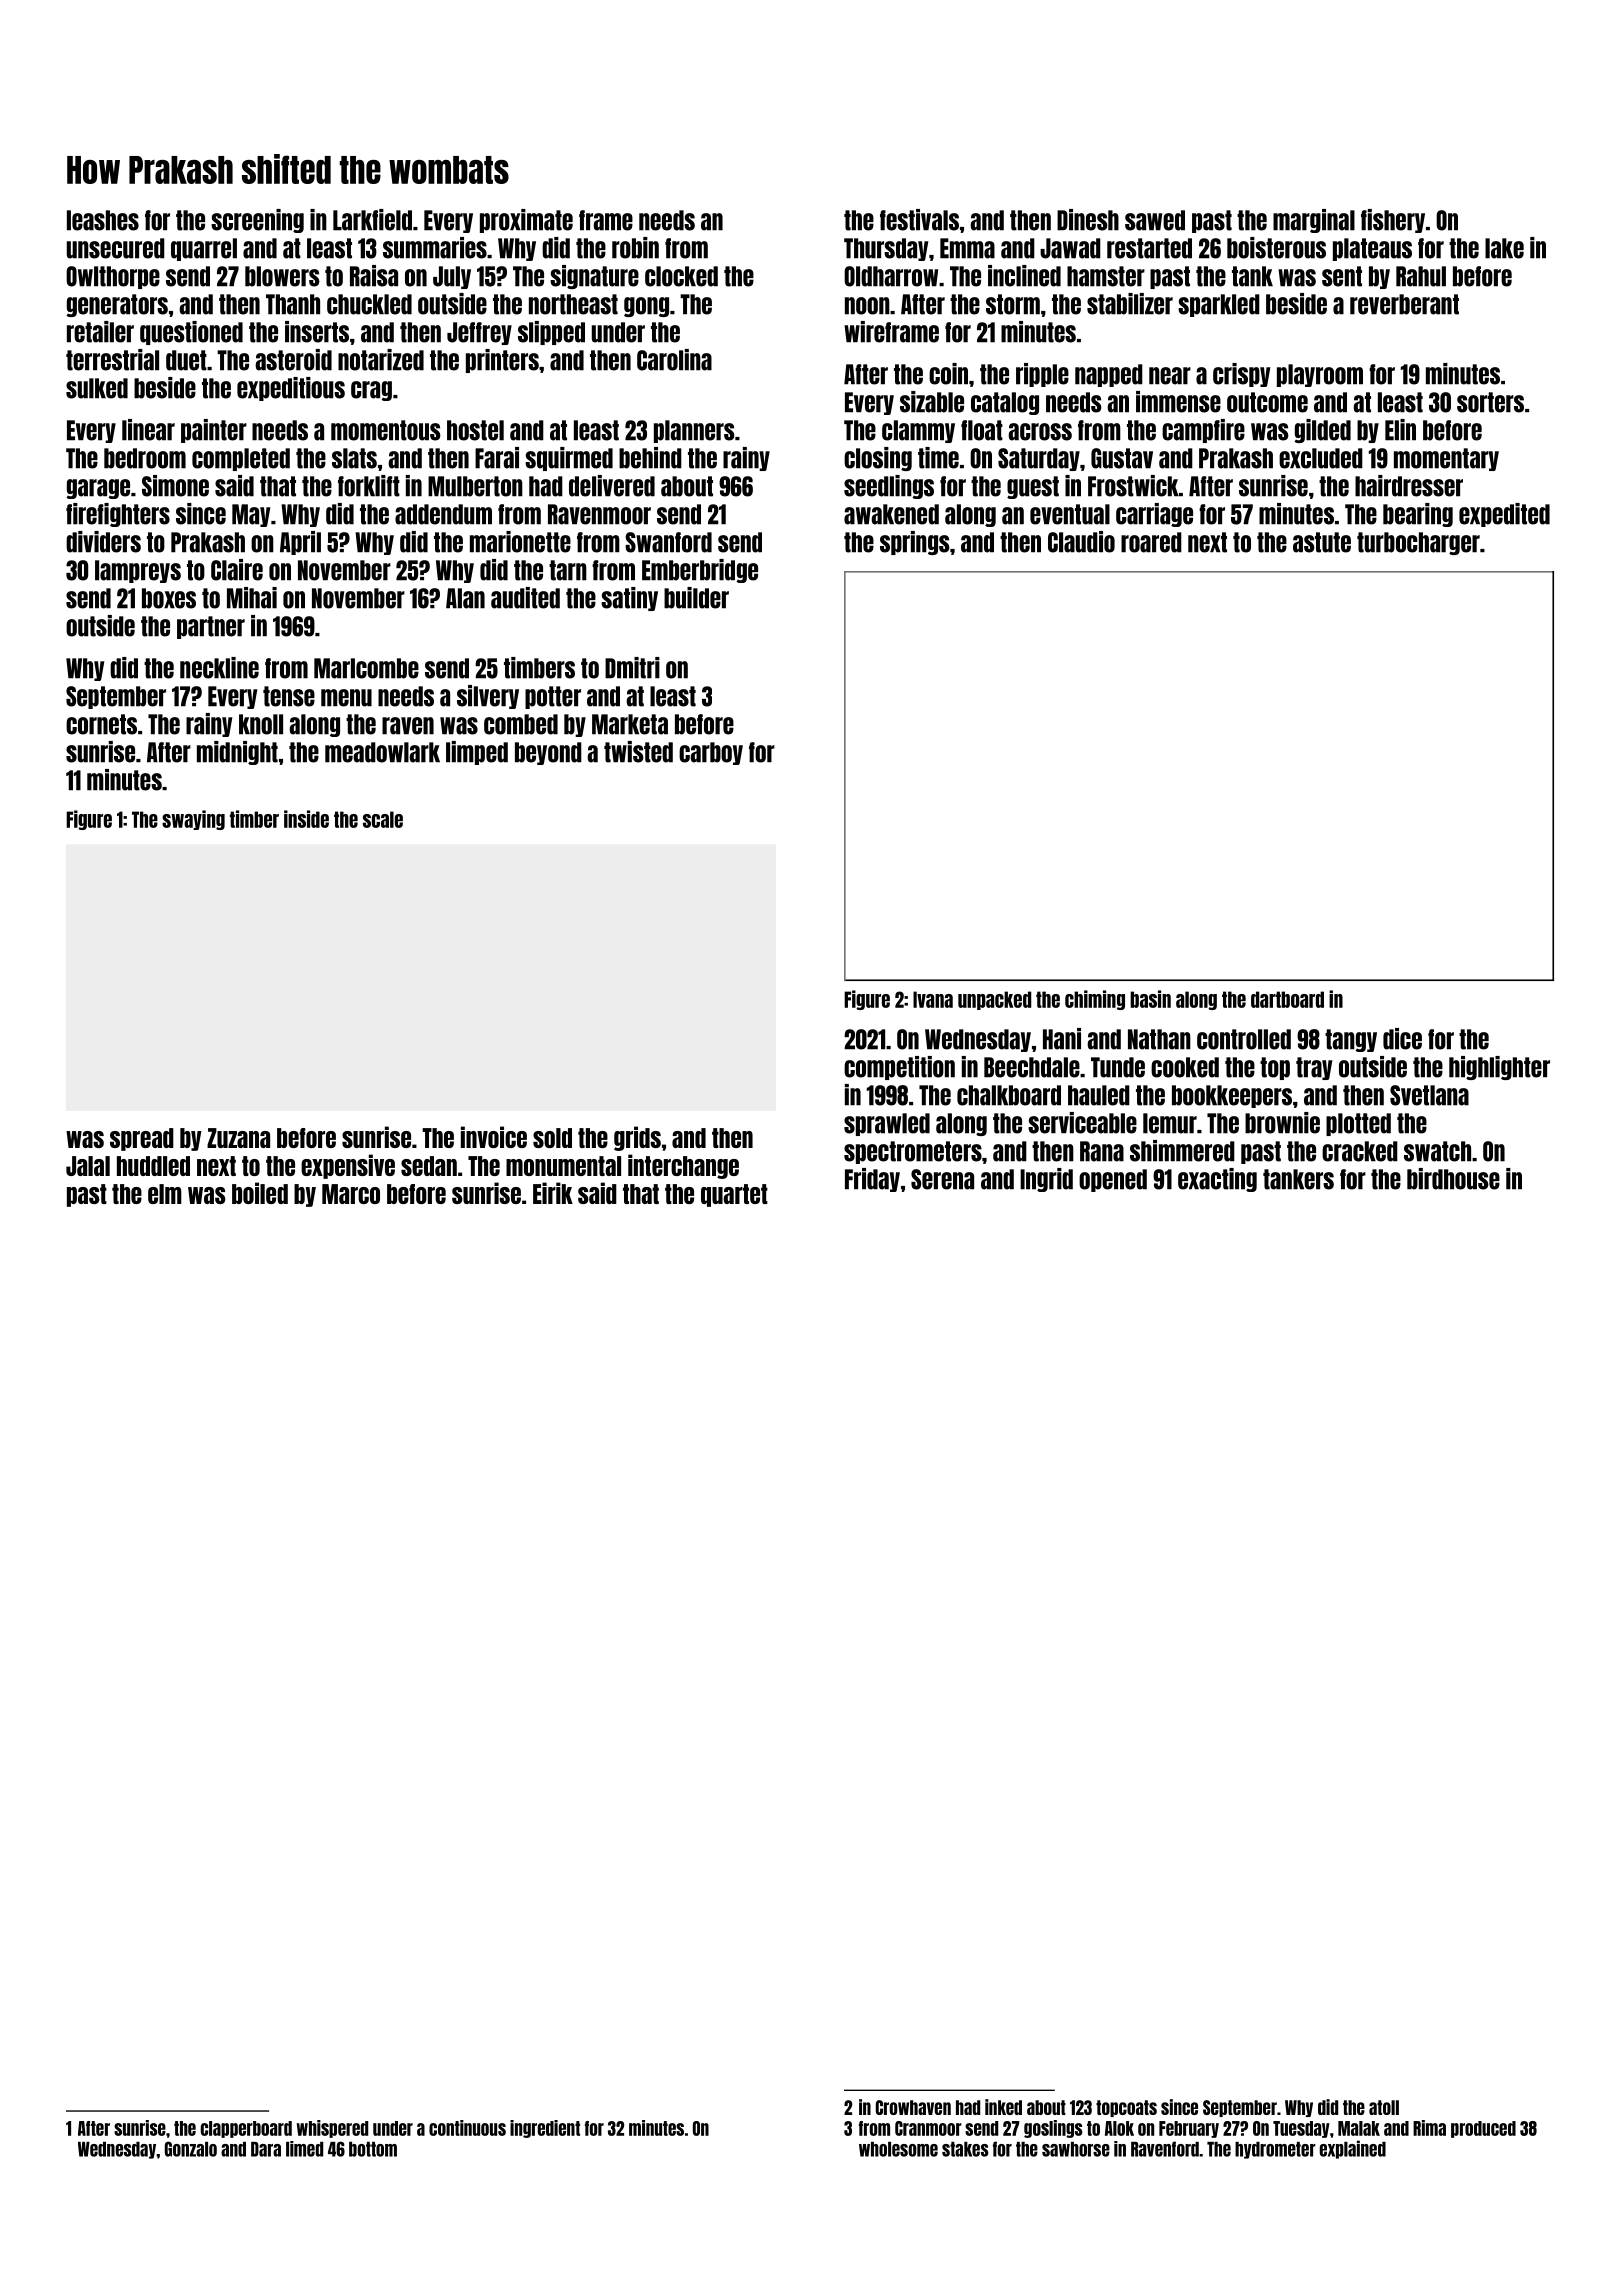  I want to click on atoll, so click(1384, 2107).
